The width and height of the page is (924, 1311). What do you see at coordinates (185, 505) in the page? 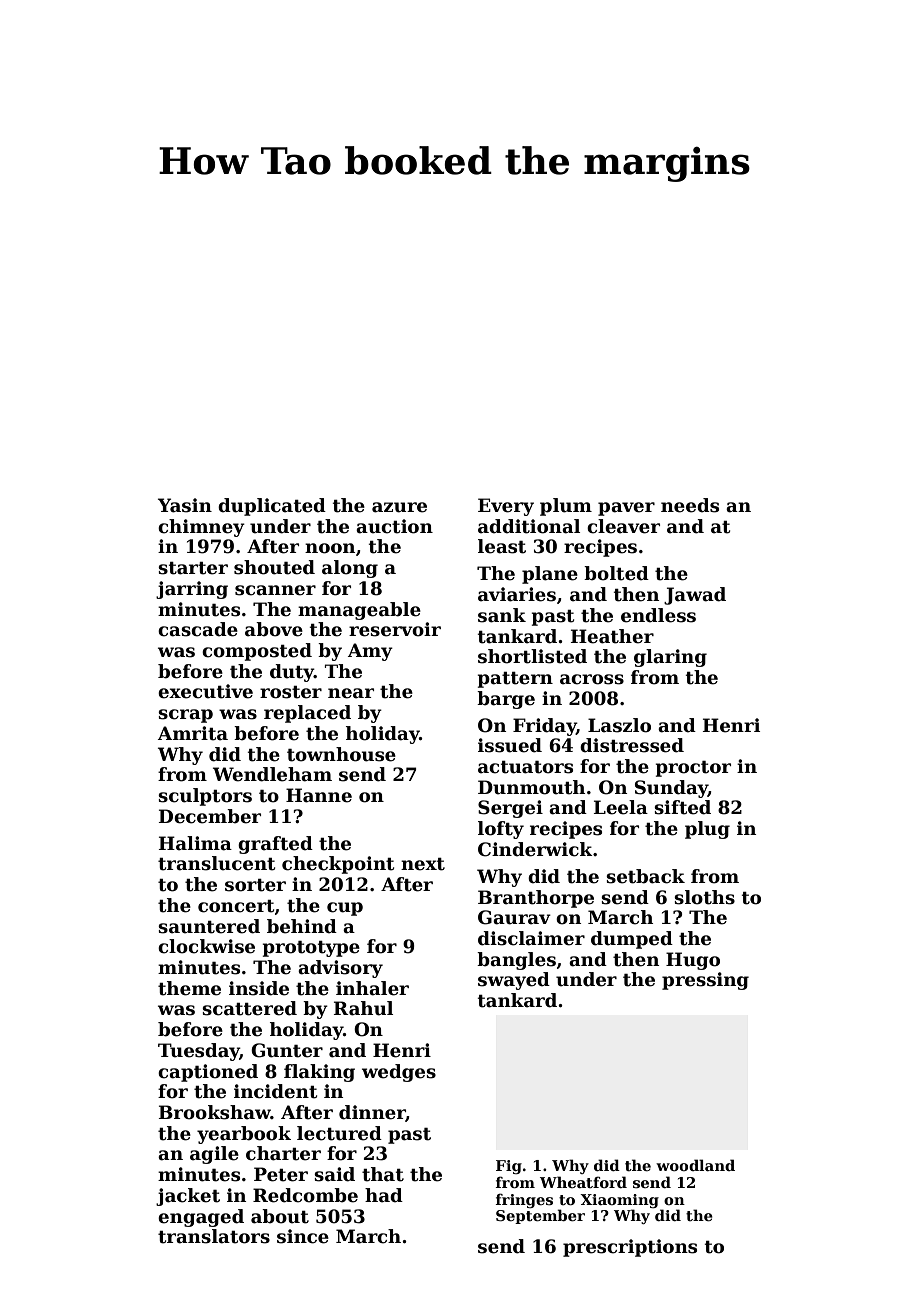
I see `Yasin` at bounding box center [185, 505].
